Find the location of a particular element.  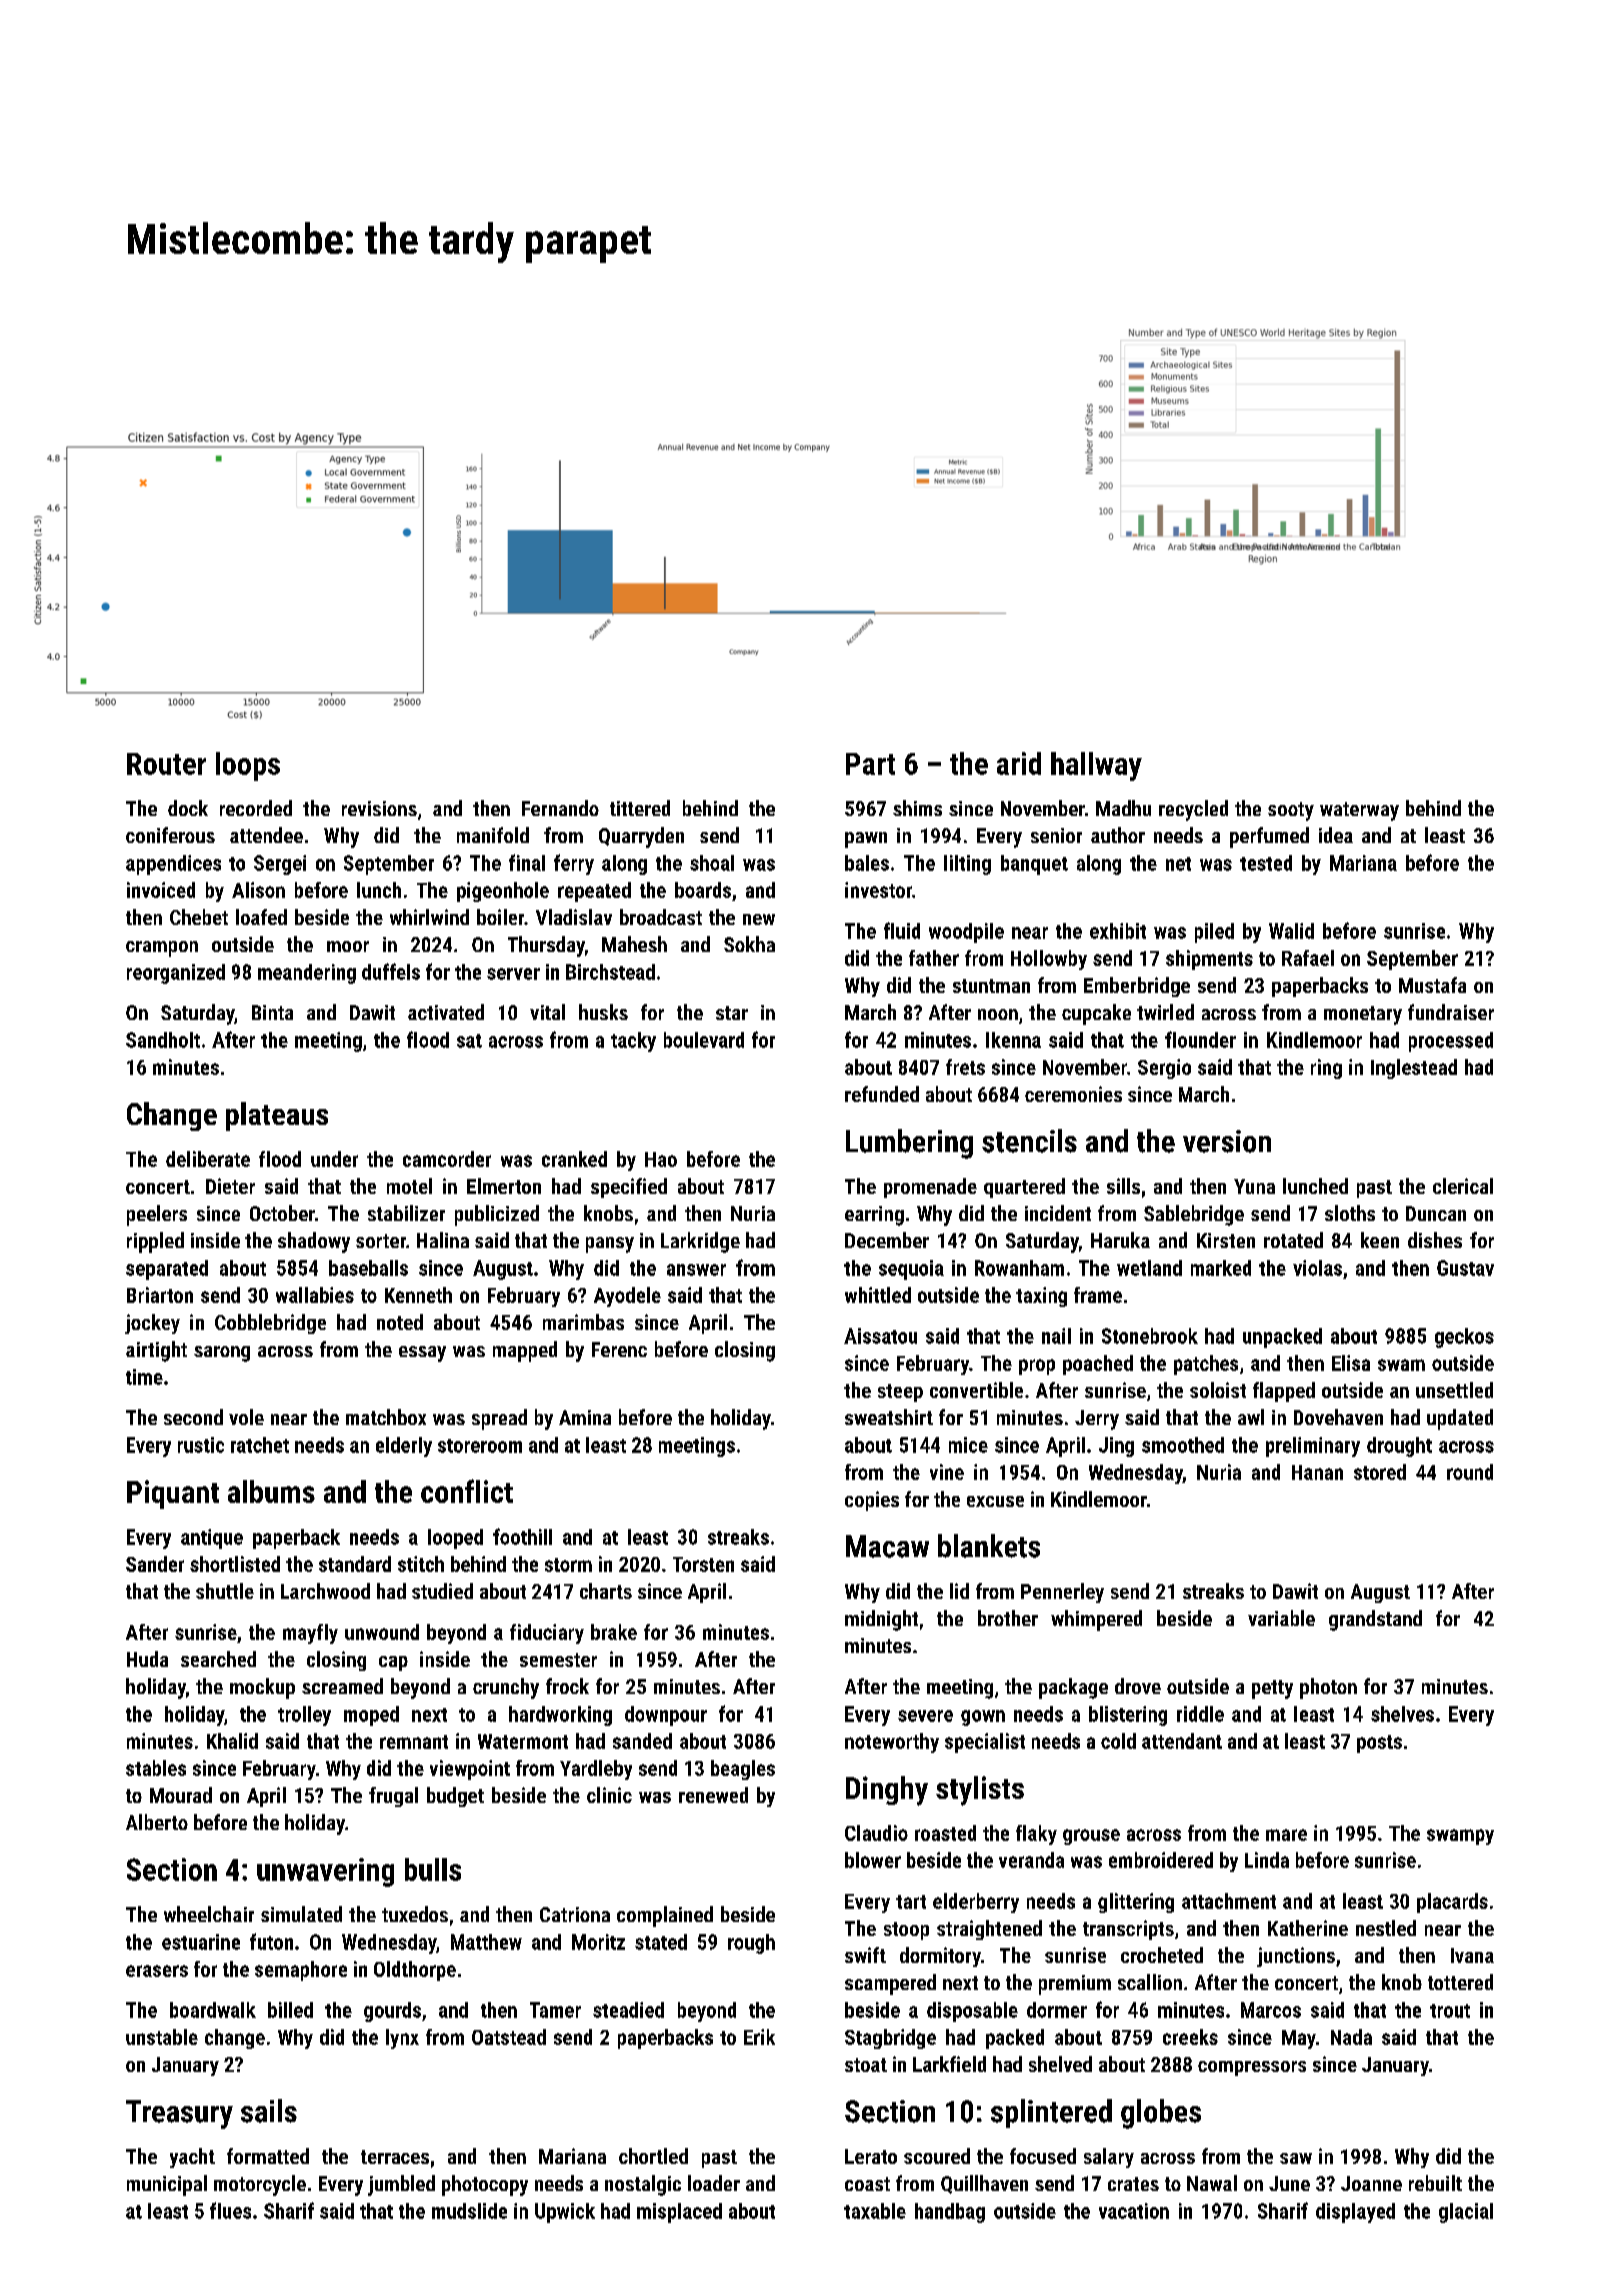

flapped is located at coordinates (1284, 1392).
